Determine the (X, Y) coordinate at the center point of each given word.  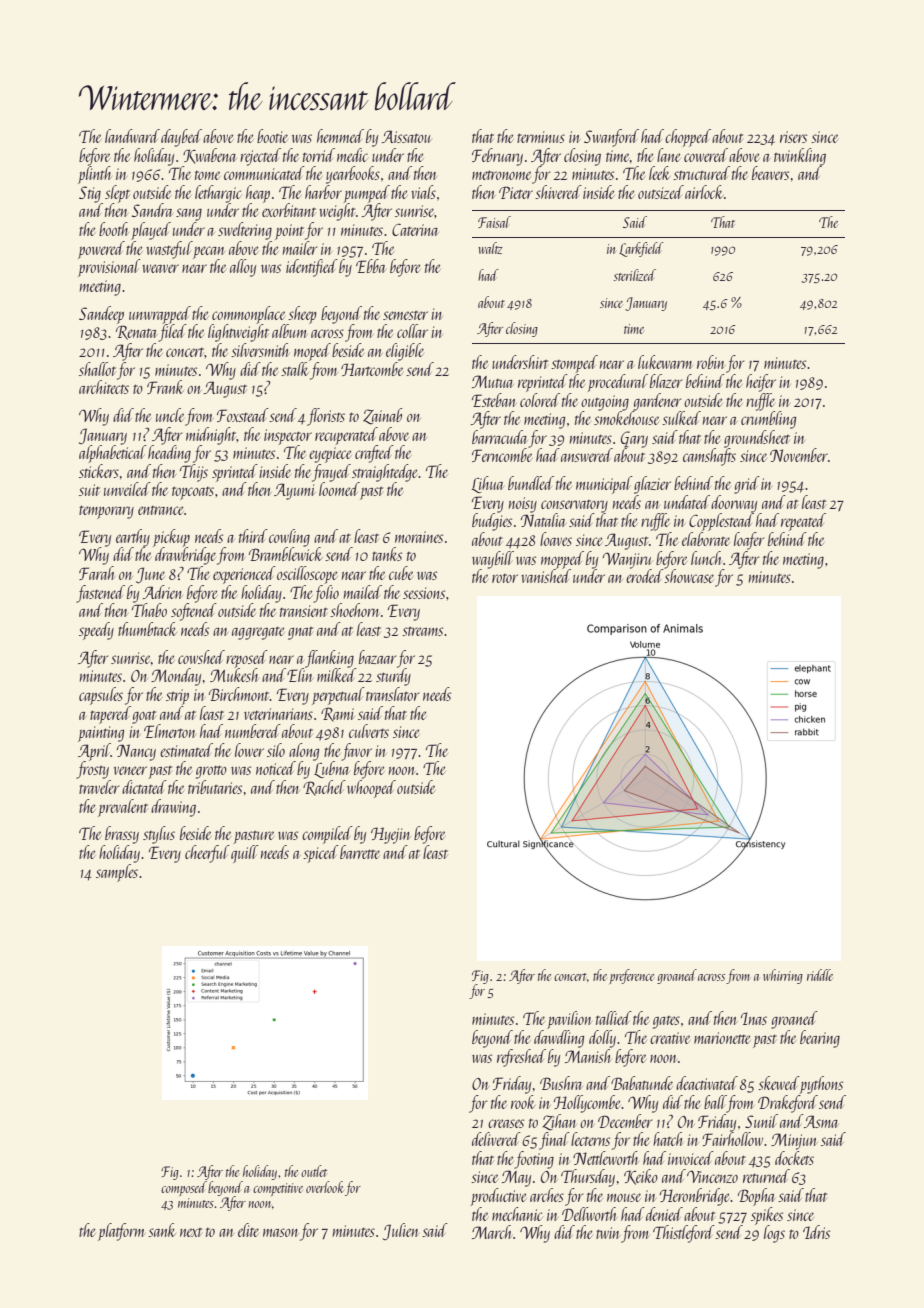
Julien (401, 1231)
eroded (645, 576)
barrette (360, 852)
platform (121, 1232)
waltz (490, 248)
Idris (816, 1232)
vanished (546, 576)
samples (117, 873)
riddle (820, 975)
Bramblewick (286, 554)
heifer (761, 383)
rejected (260, 157)
